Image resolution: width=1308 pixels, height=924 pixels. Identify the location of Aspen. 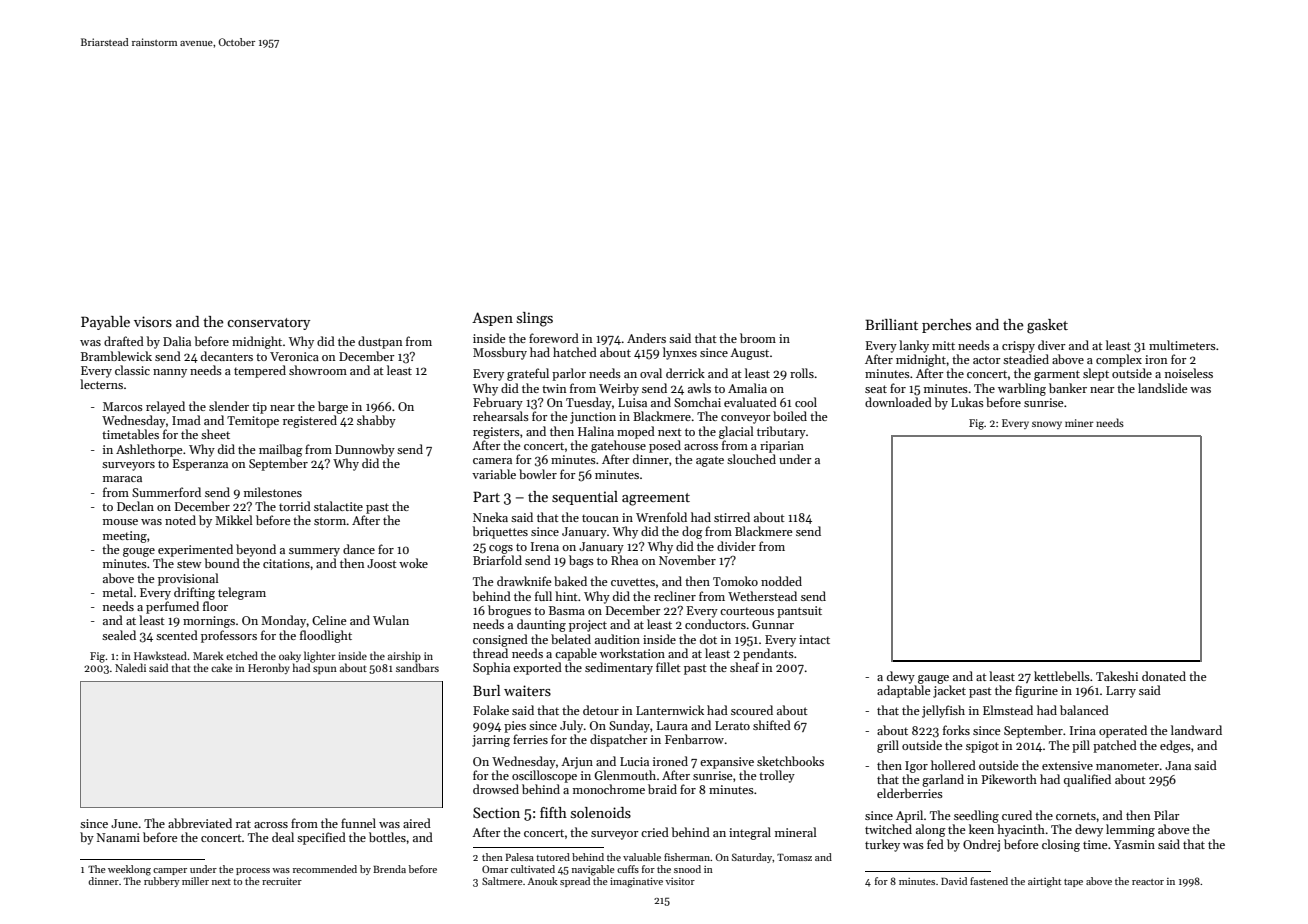
(492, 319).
